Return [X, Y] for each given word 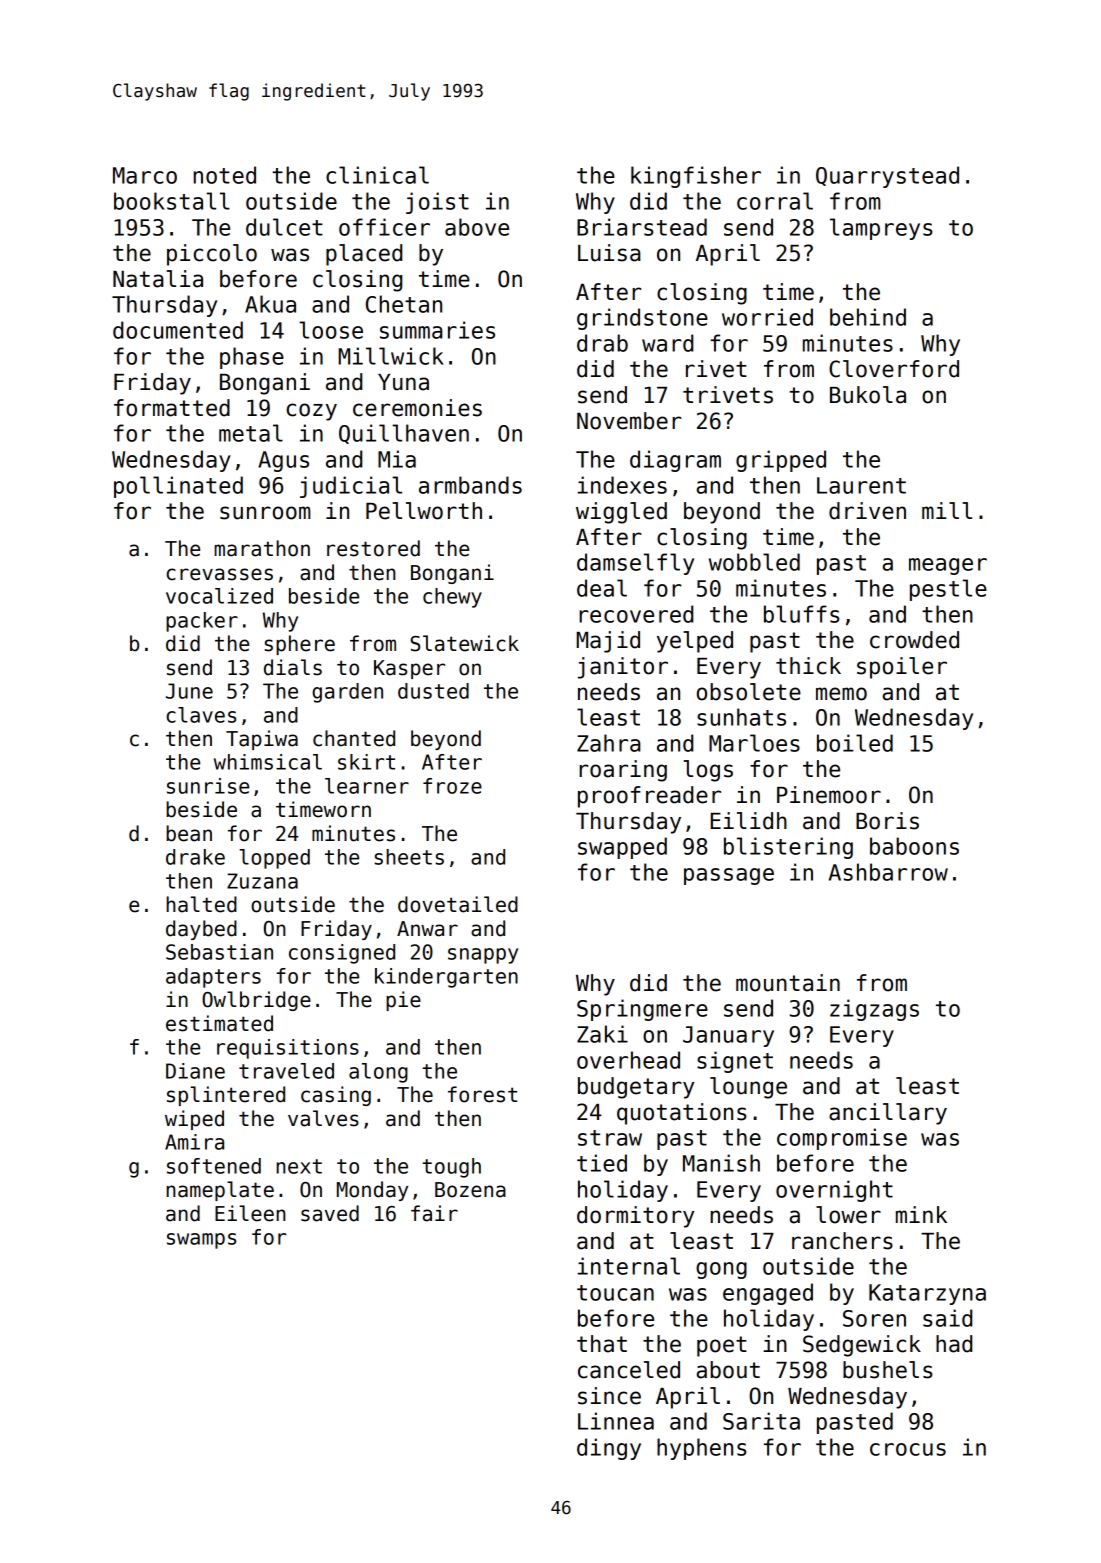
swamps [201, 1241]
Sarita [761, 1421]
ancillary [888, 1114]
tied [602, 1163]
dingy [609, 1449]
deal [602, 588]
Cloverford [894, 369]
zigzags [874, 1010]
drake [195, 857]
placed [364, 255]
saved [330, 1213]
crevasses [220, 574]
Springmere [642, 1010]
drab [602, 343]
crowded [914, 640]
